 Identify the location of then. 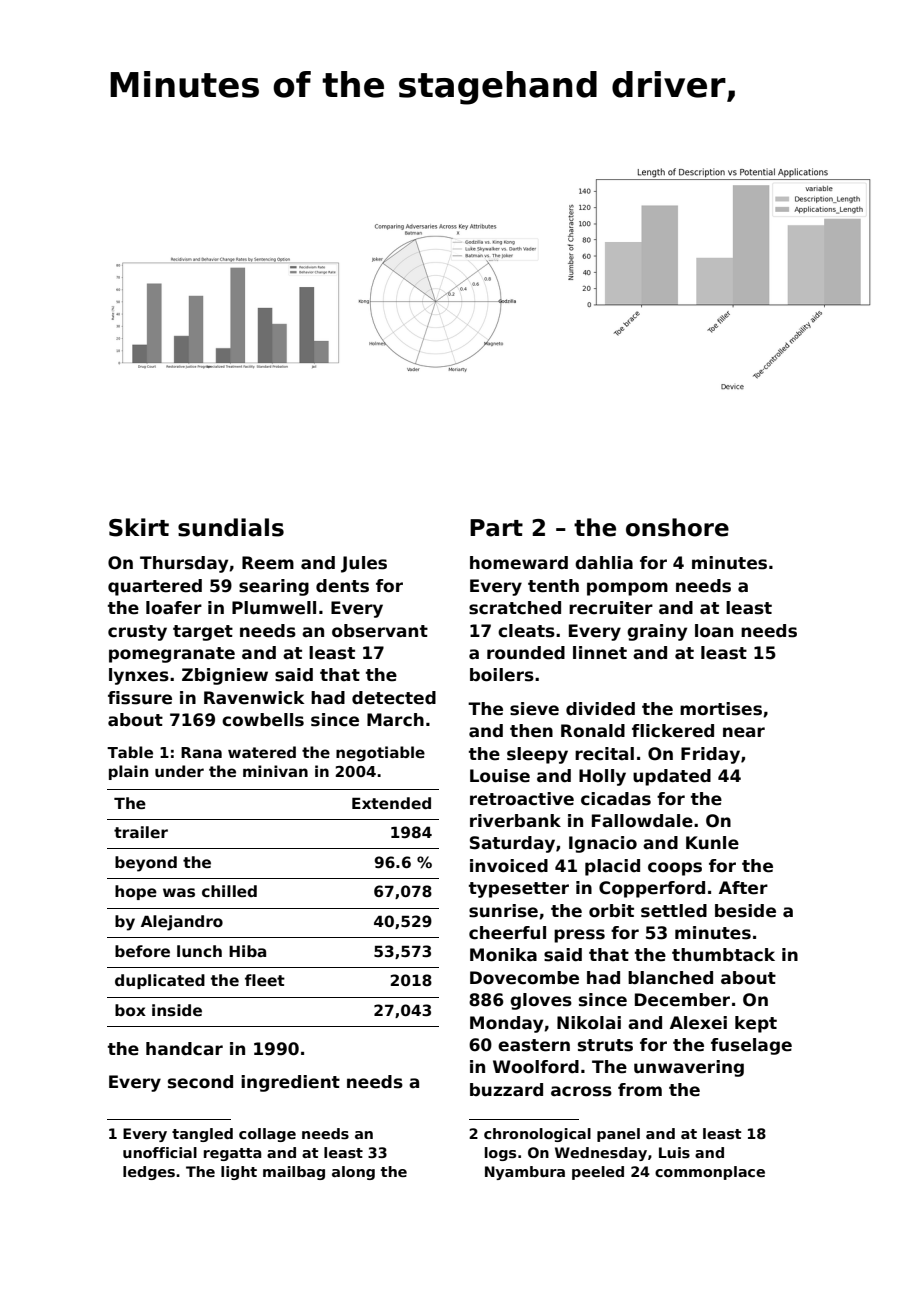
(531, 731).
